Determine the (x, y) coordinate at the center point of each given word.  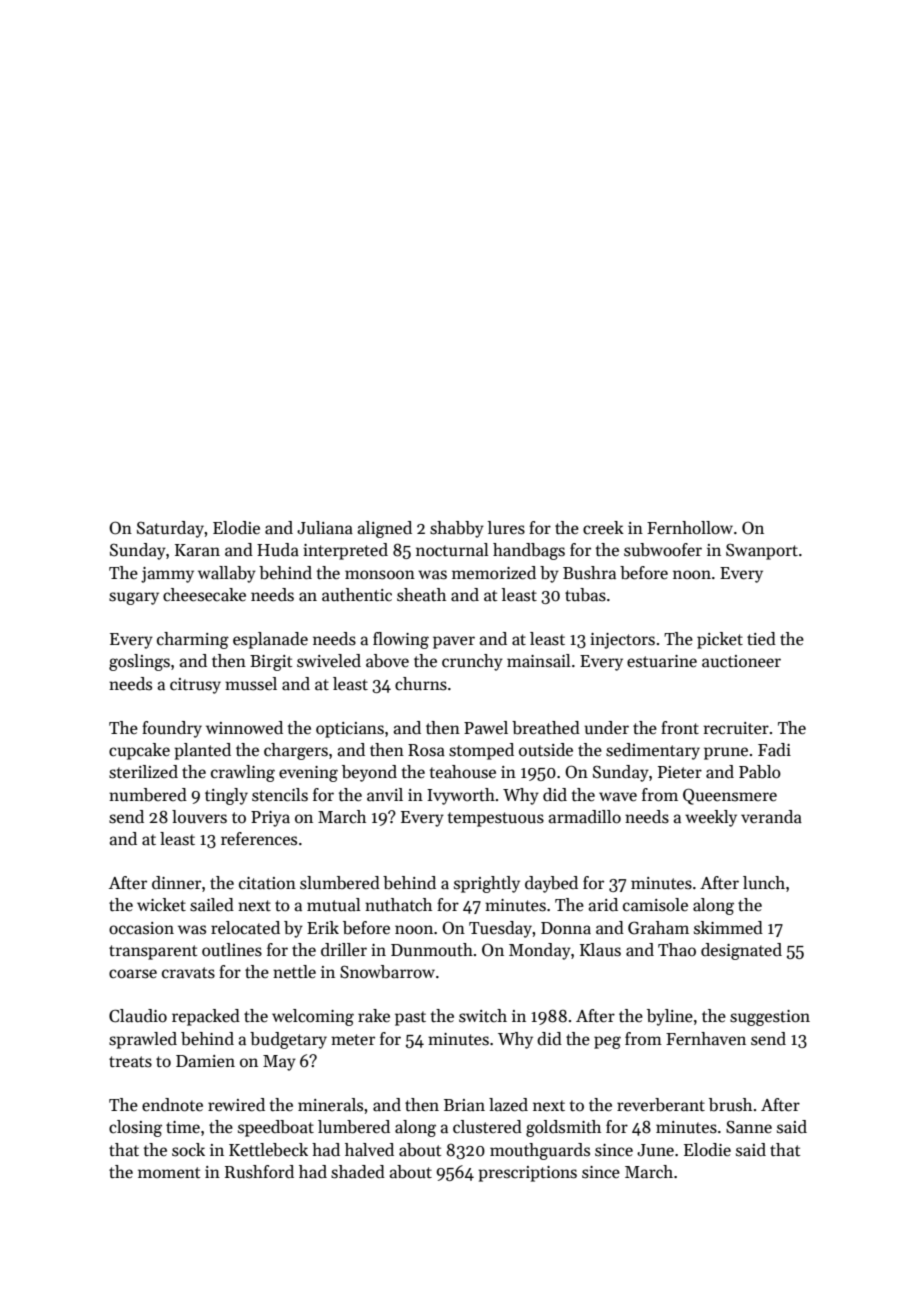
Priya (270, 819)
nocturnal (452, 550)
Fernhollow (690, 528)
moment (169, 1172)
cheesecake (204, 595)
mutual (334, 905)
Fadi (774, 750)
